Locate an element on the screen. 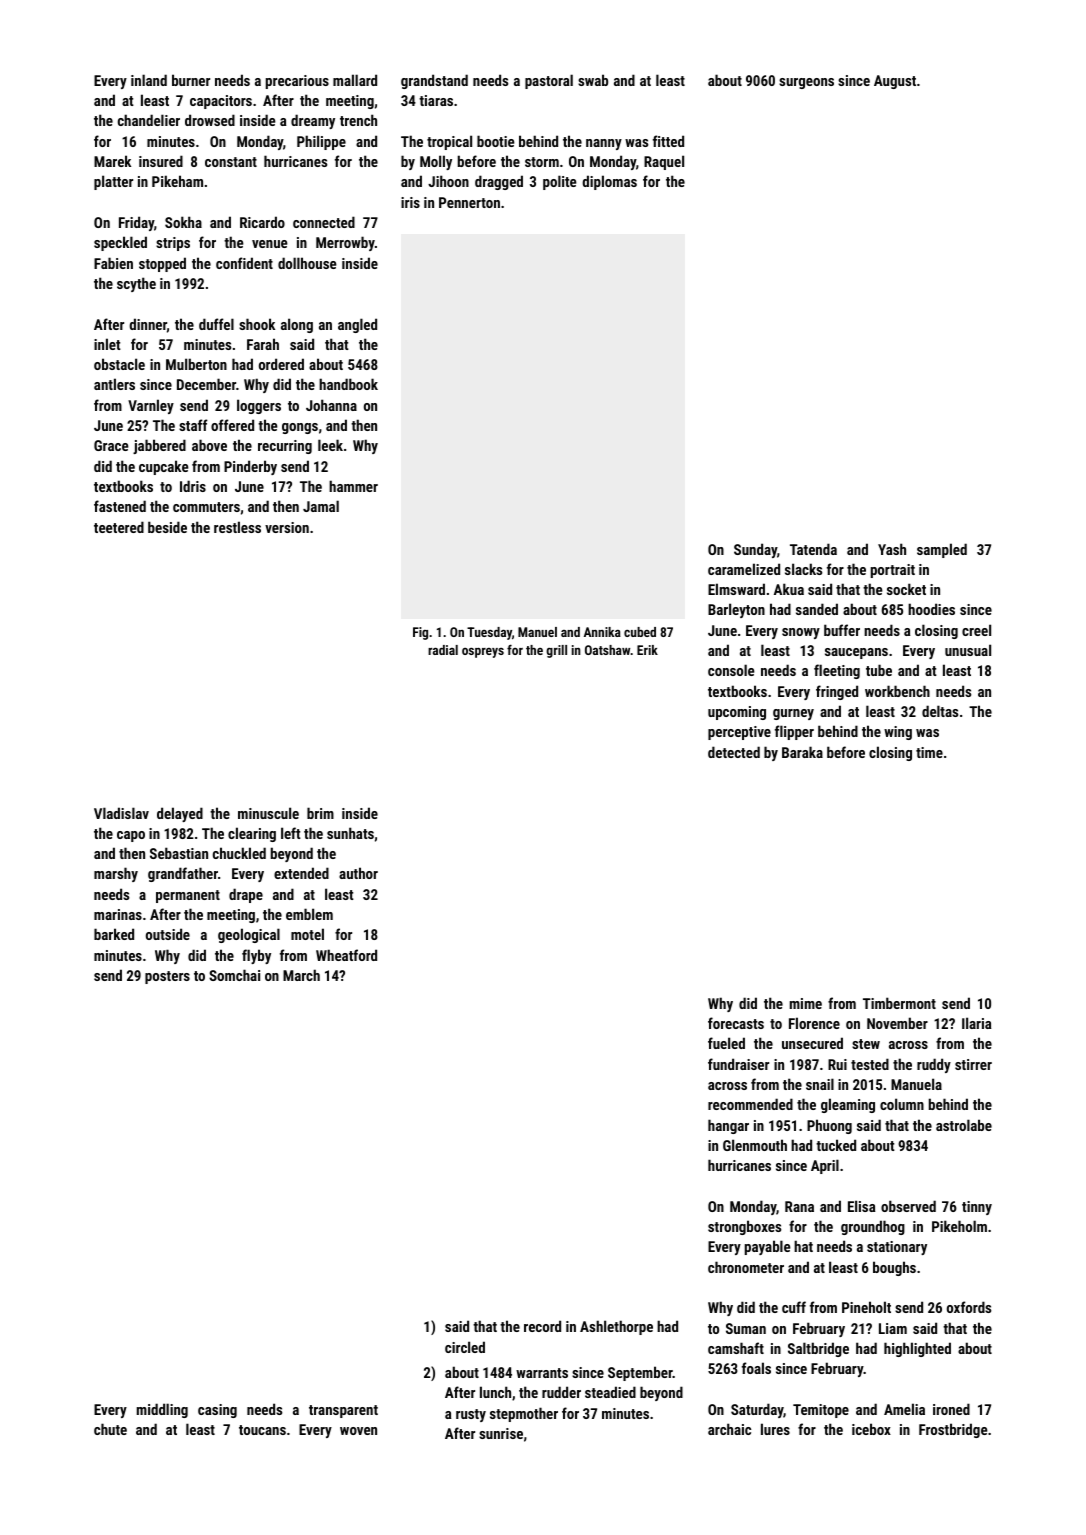 This screenshot has height=1535, width=1086. August is located at coordinates (895, 82).
